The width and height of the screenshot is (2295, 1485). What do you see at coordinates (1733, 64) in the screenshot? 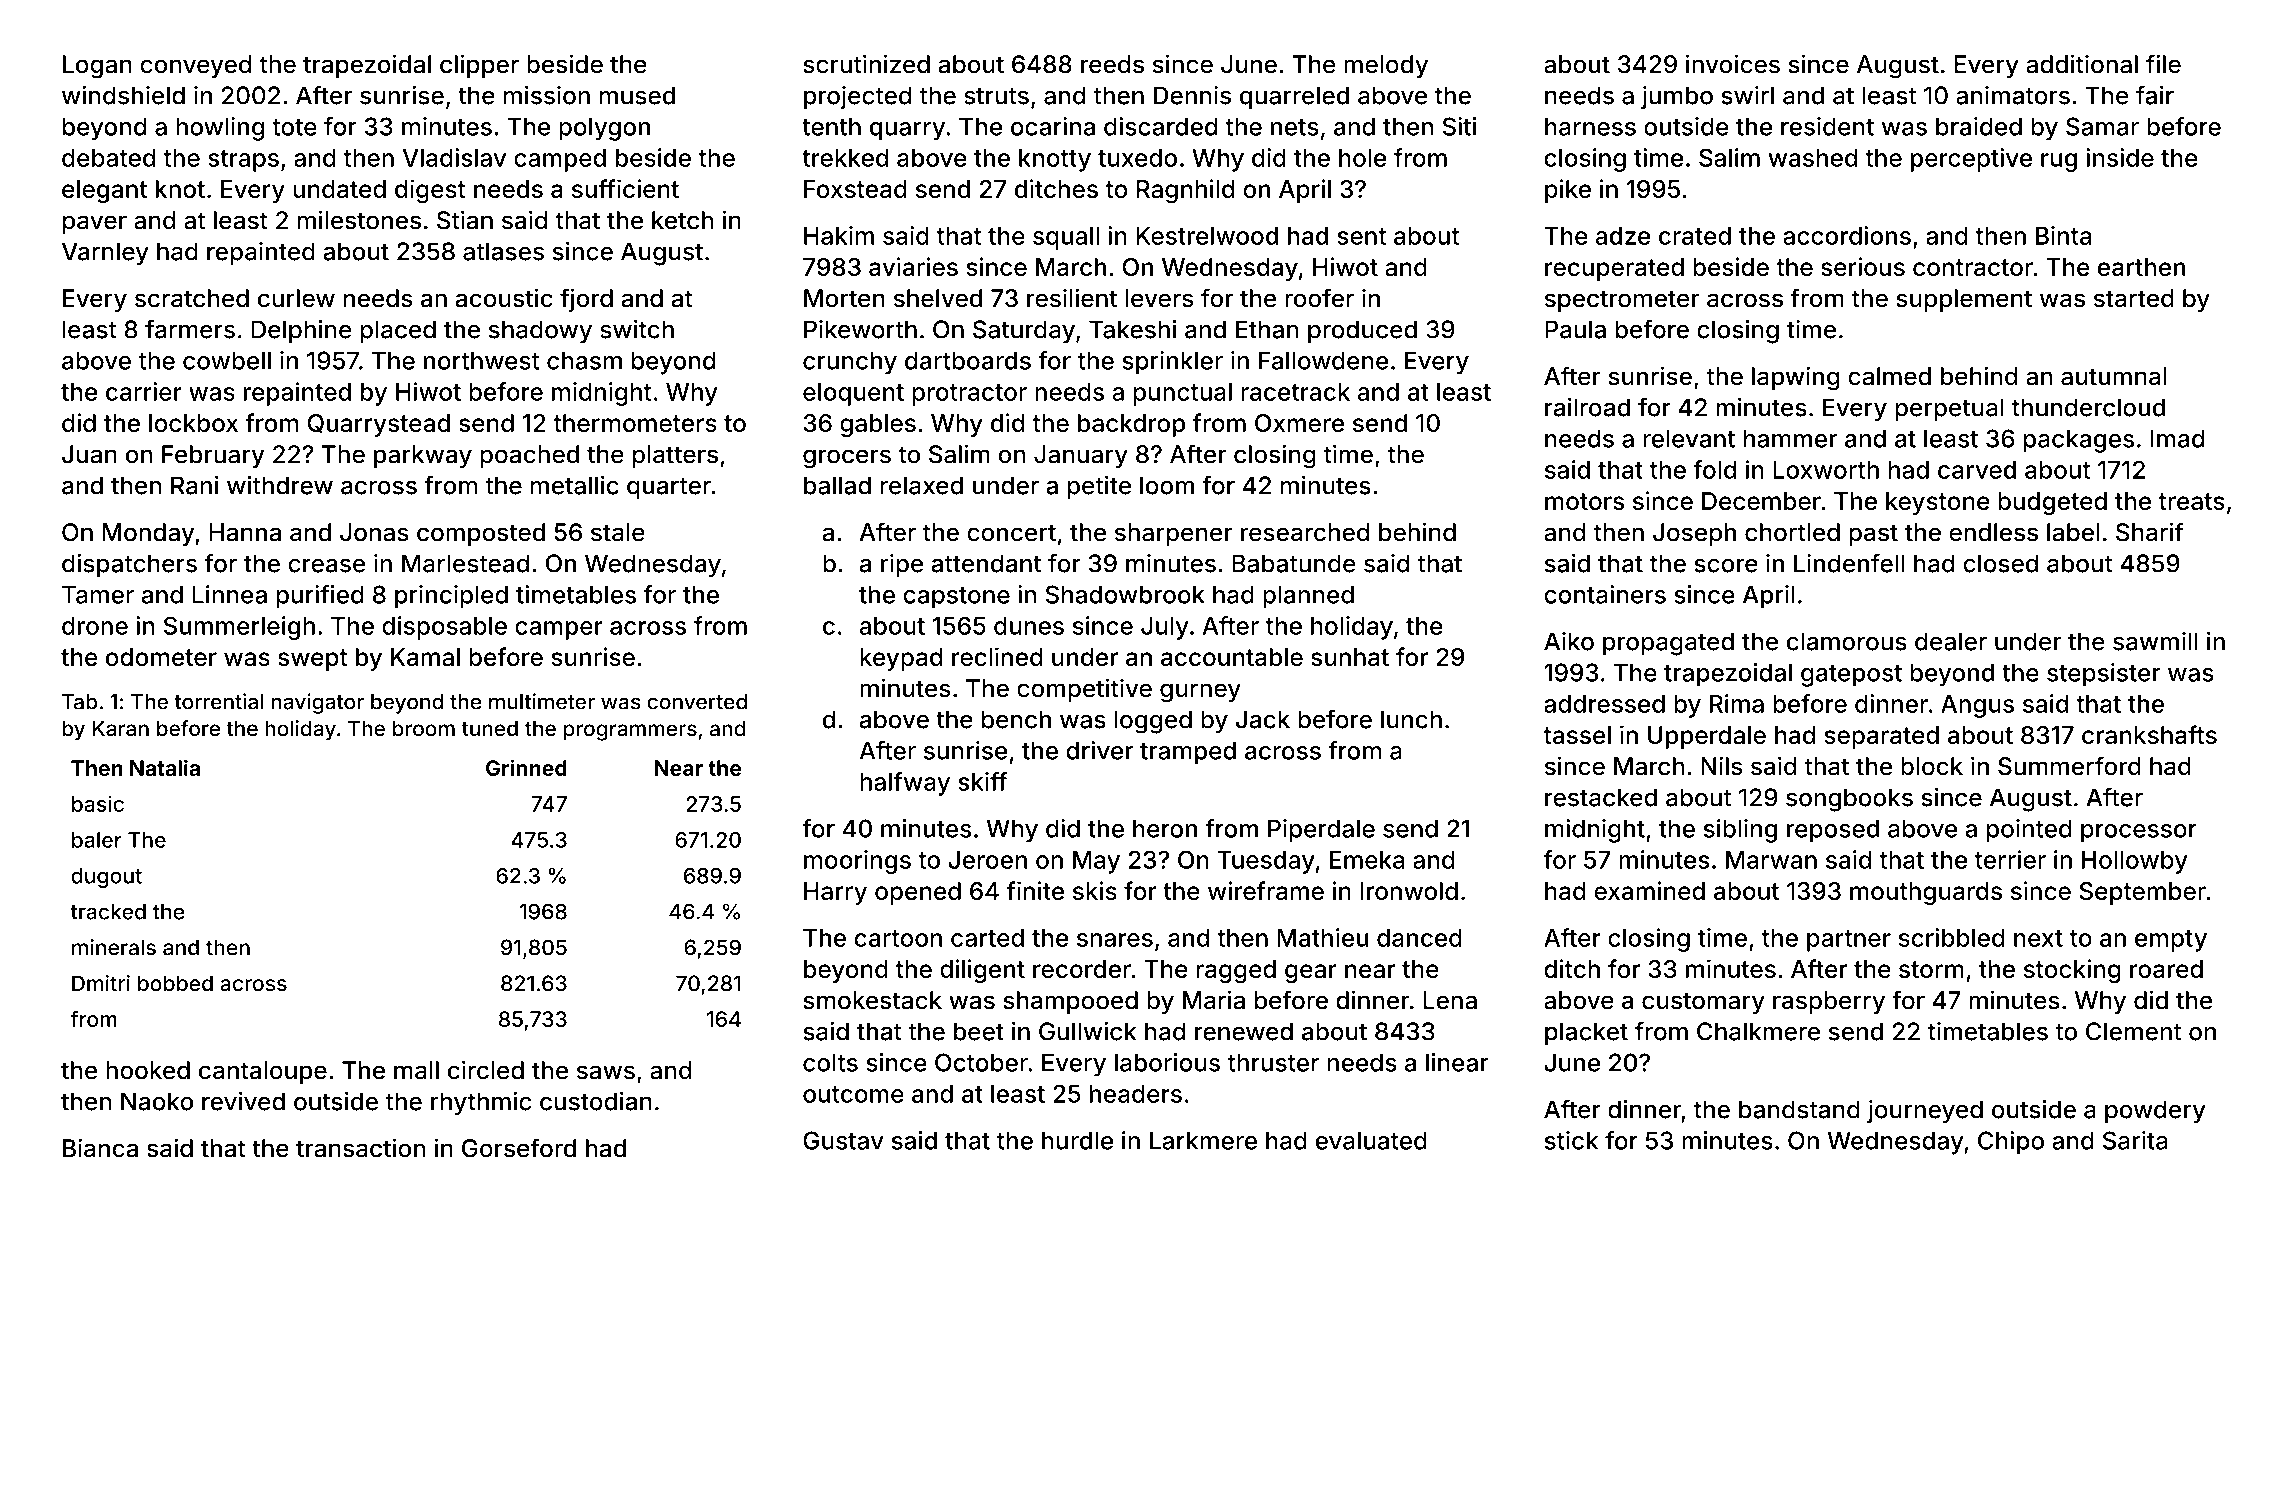
I see `invoices` at bounding box center [1733, 64].
